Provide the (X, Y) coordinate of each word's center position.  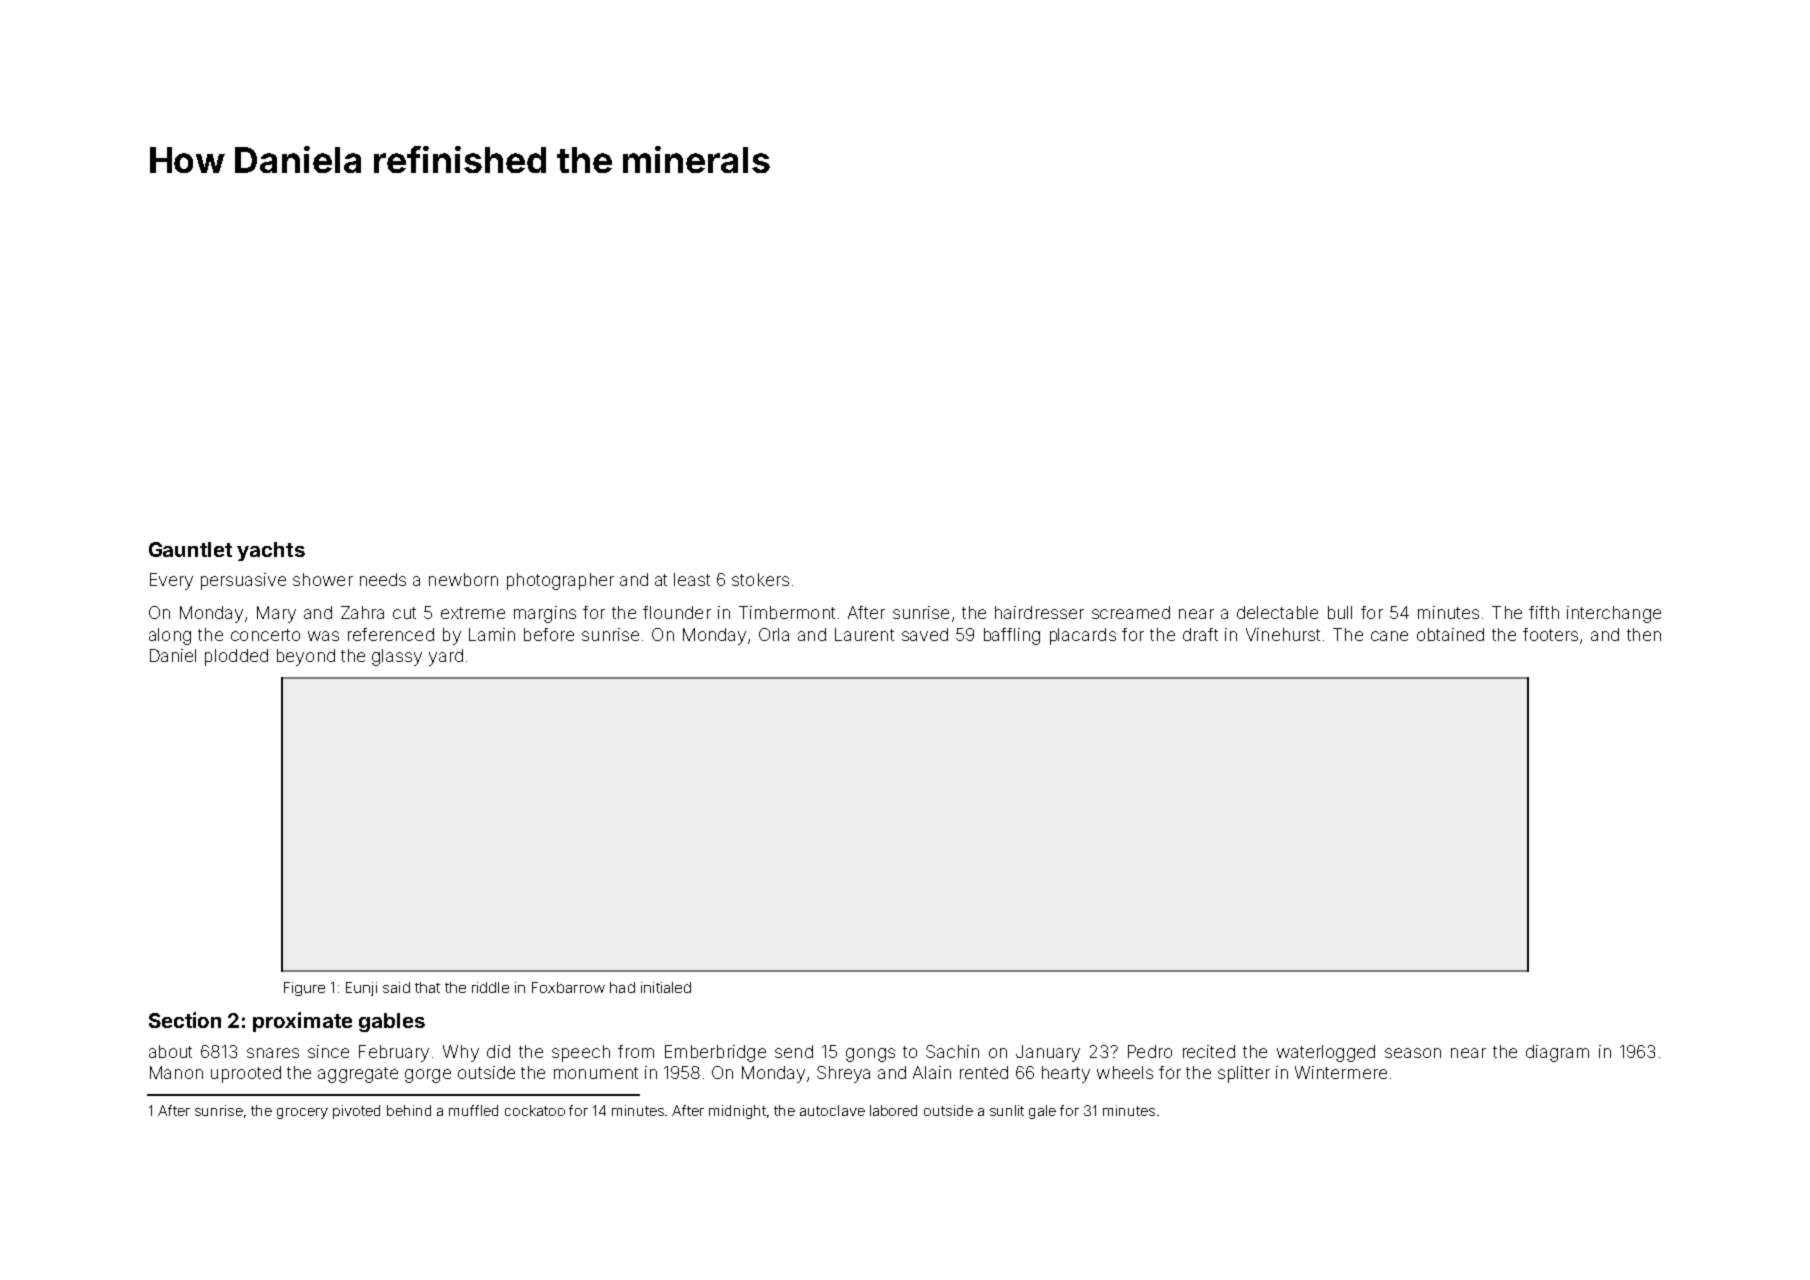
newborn (463, 579)
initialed (666, 987)
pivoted (356, 1112)
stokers (760, 579)
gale (1042, 1112)
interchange (1614, 614)
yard (446, 657)
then (1644, 634)
